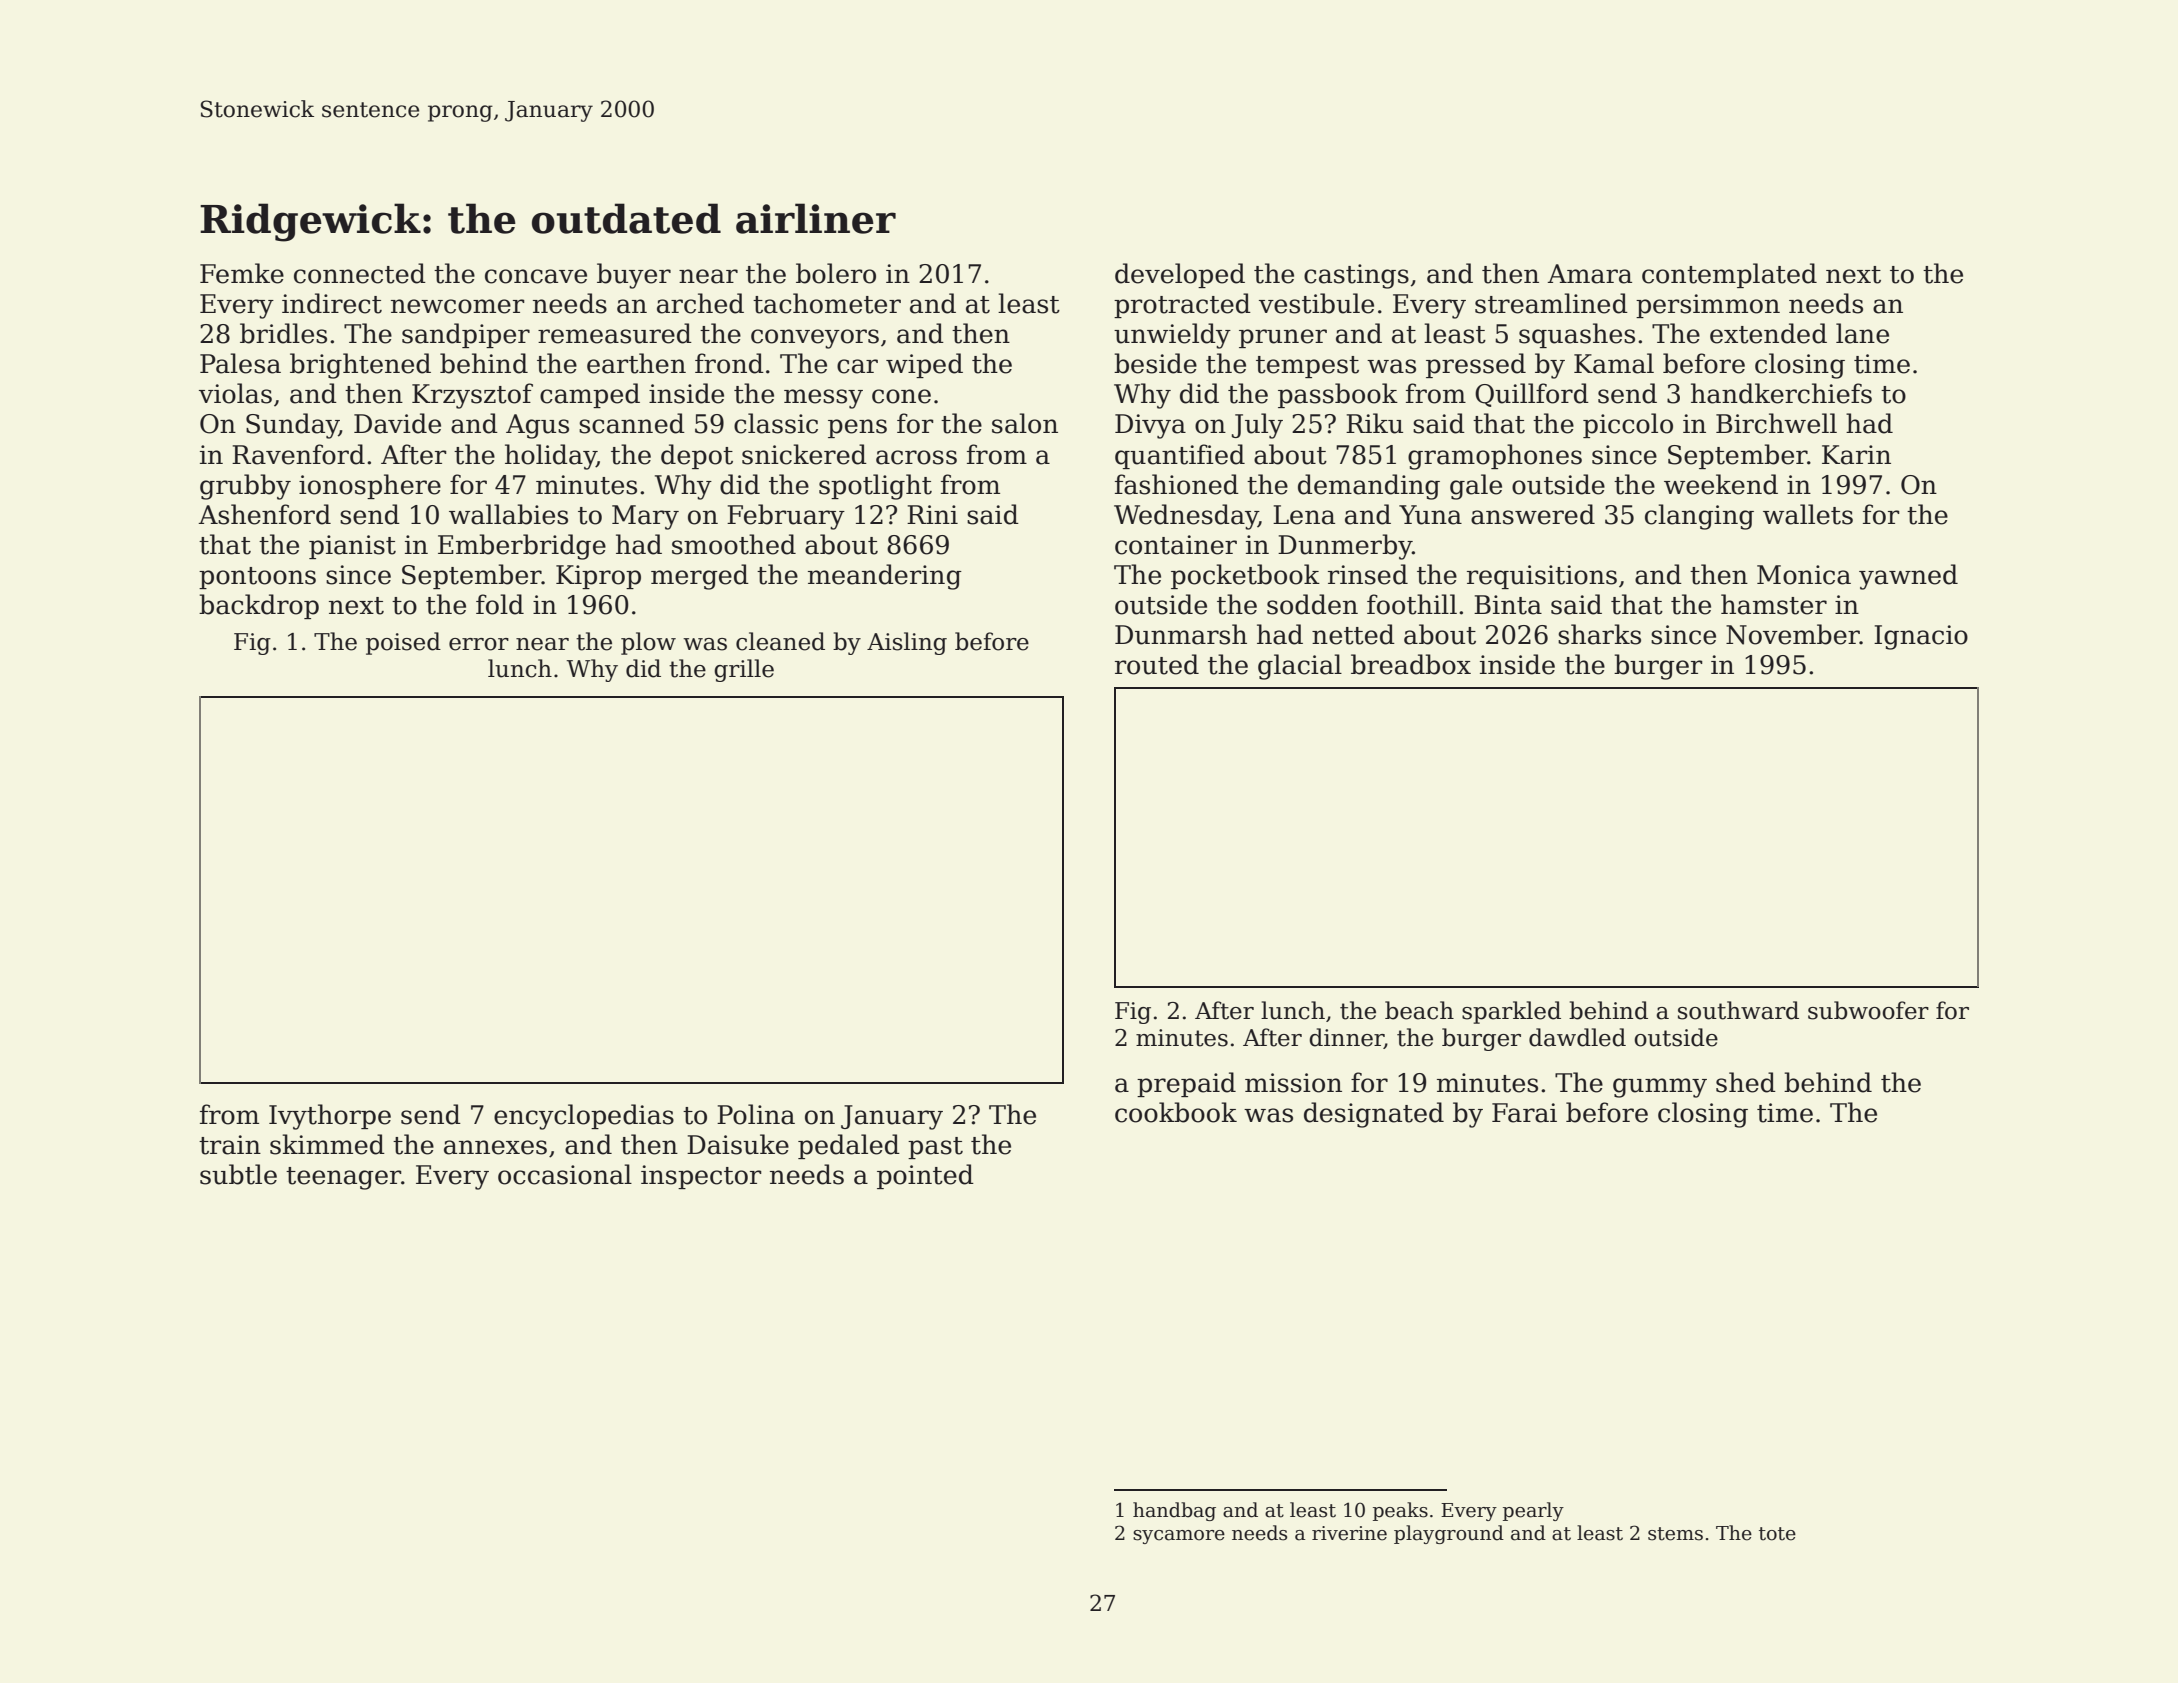 Image resolution: width=2178 pixels, height=1683 pixels. What do you see at coordinates (1174, 1511) in the screenshot?
I see `handbag` at bounding box center [1174, 1511].
